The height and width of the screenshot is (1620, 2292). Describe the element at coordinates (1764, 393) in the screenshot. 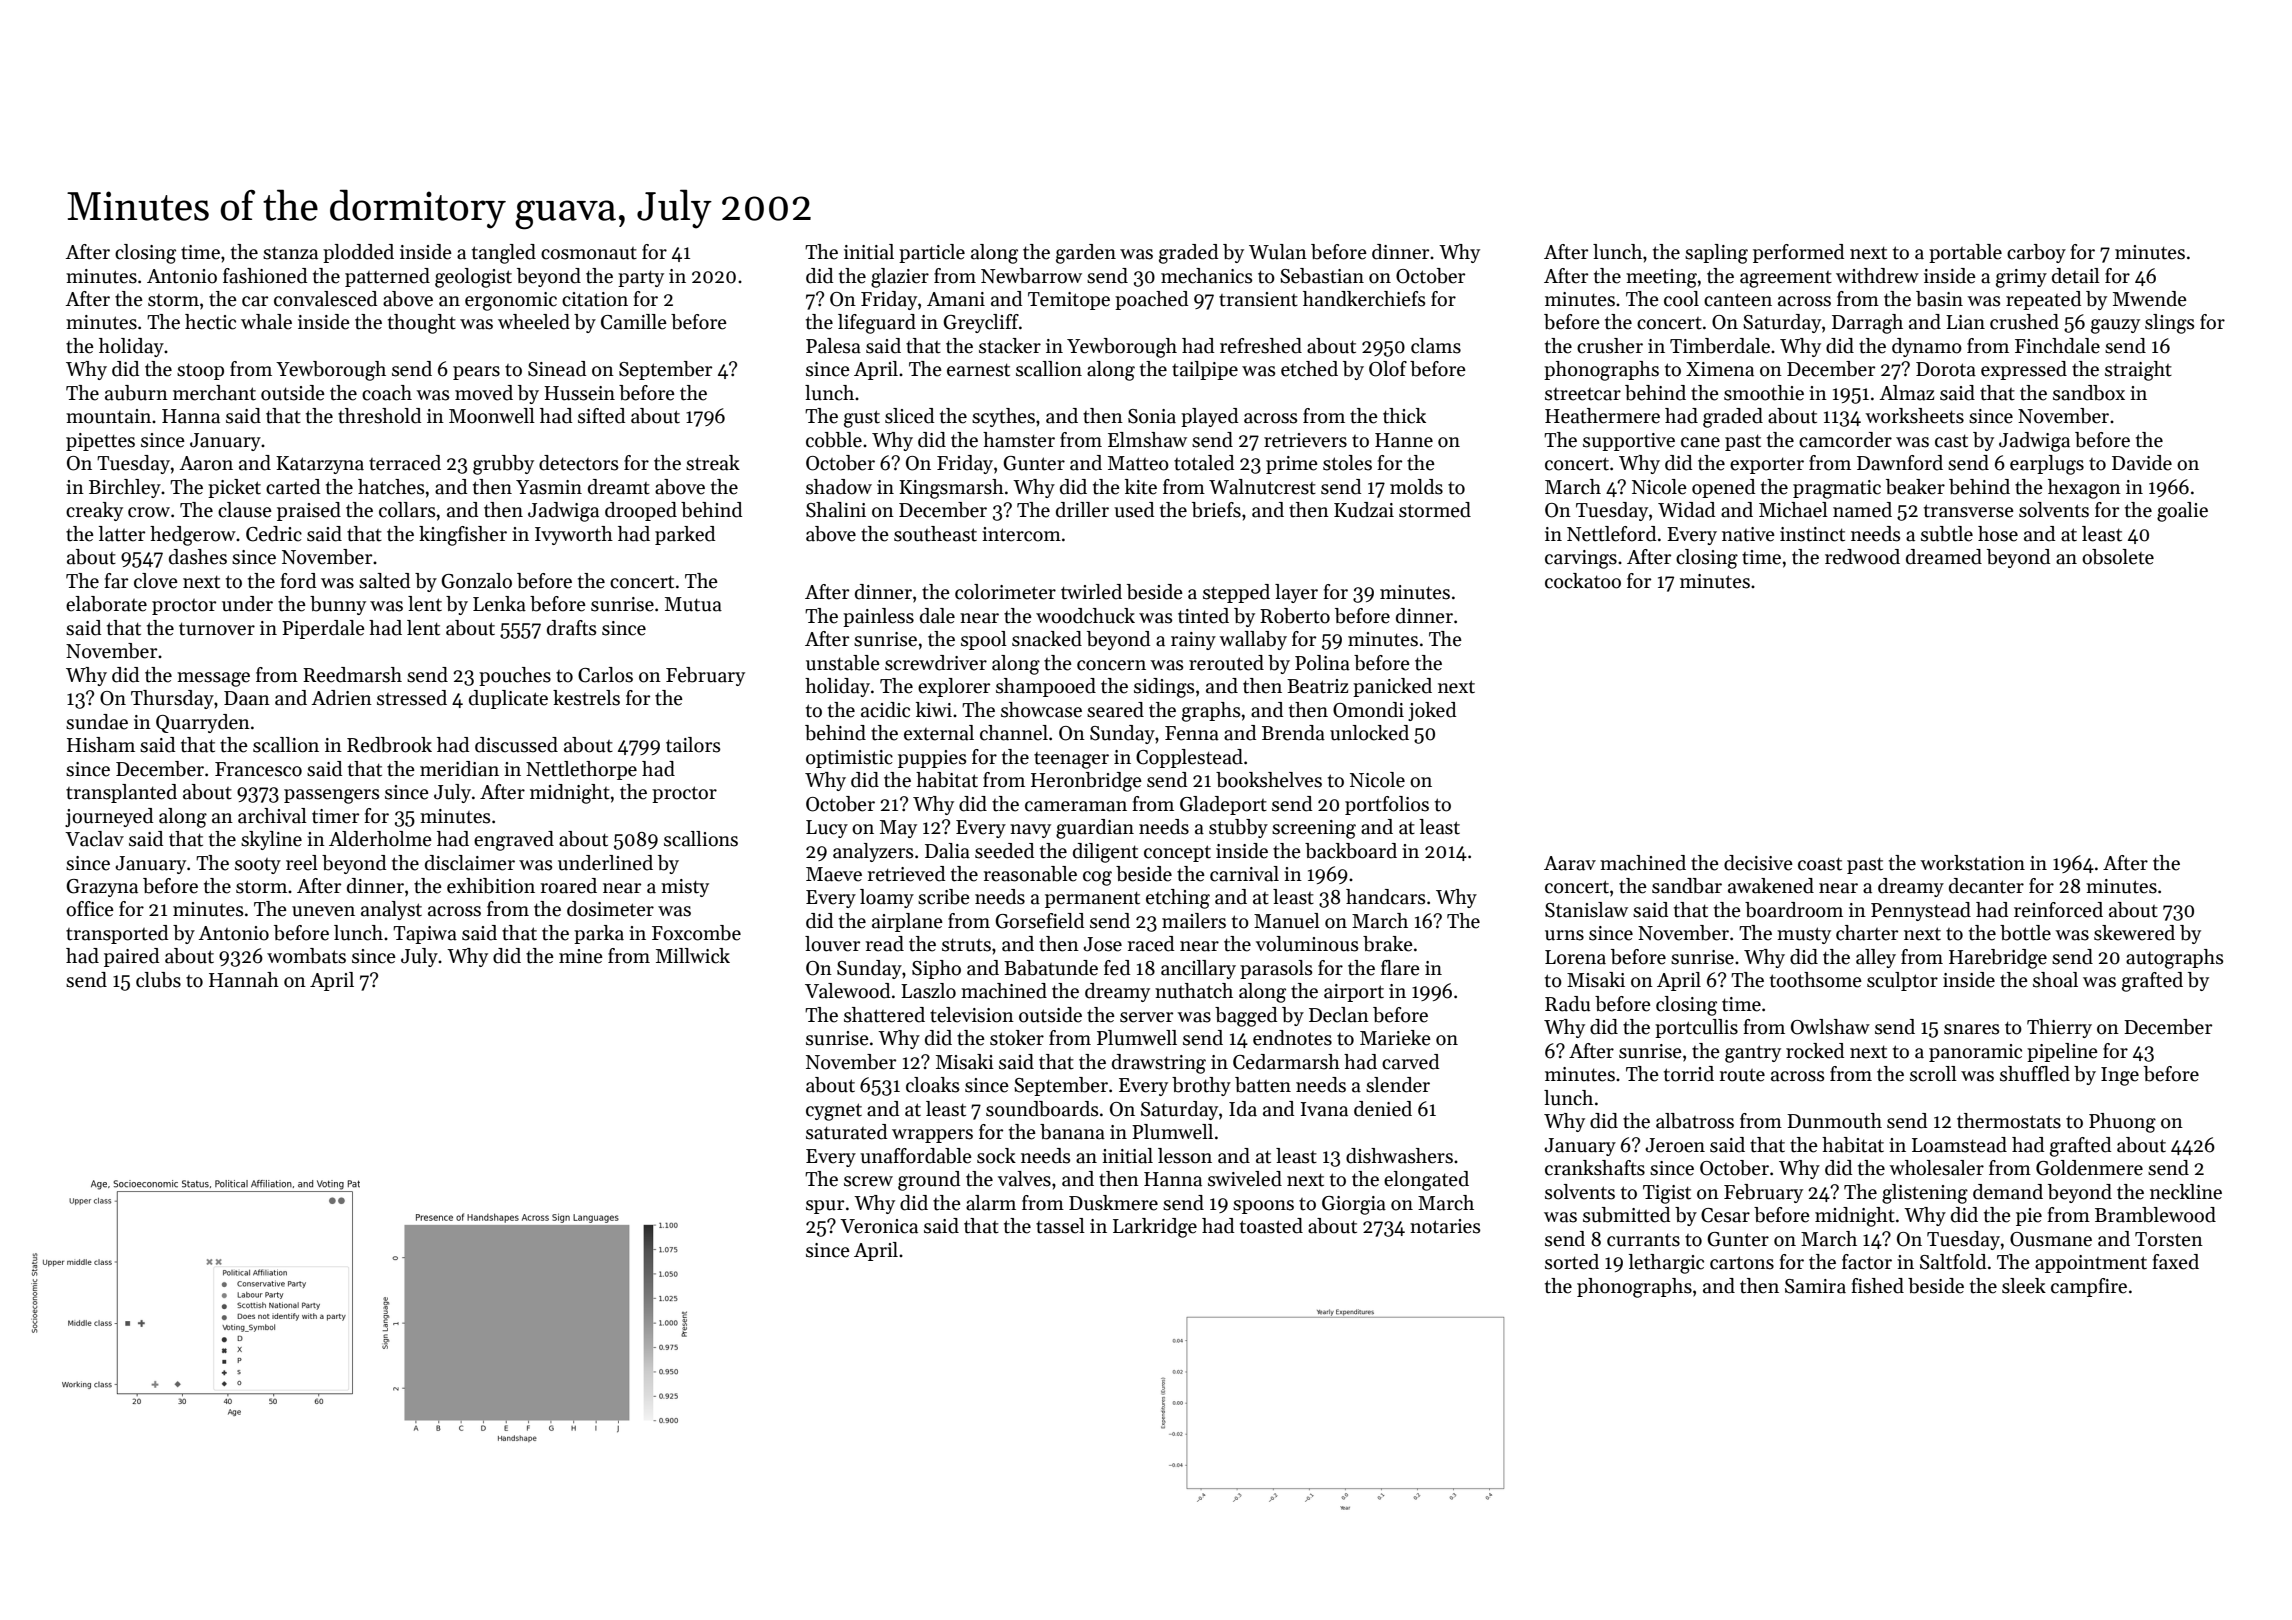

I see `smoothie` at that location.
